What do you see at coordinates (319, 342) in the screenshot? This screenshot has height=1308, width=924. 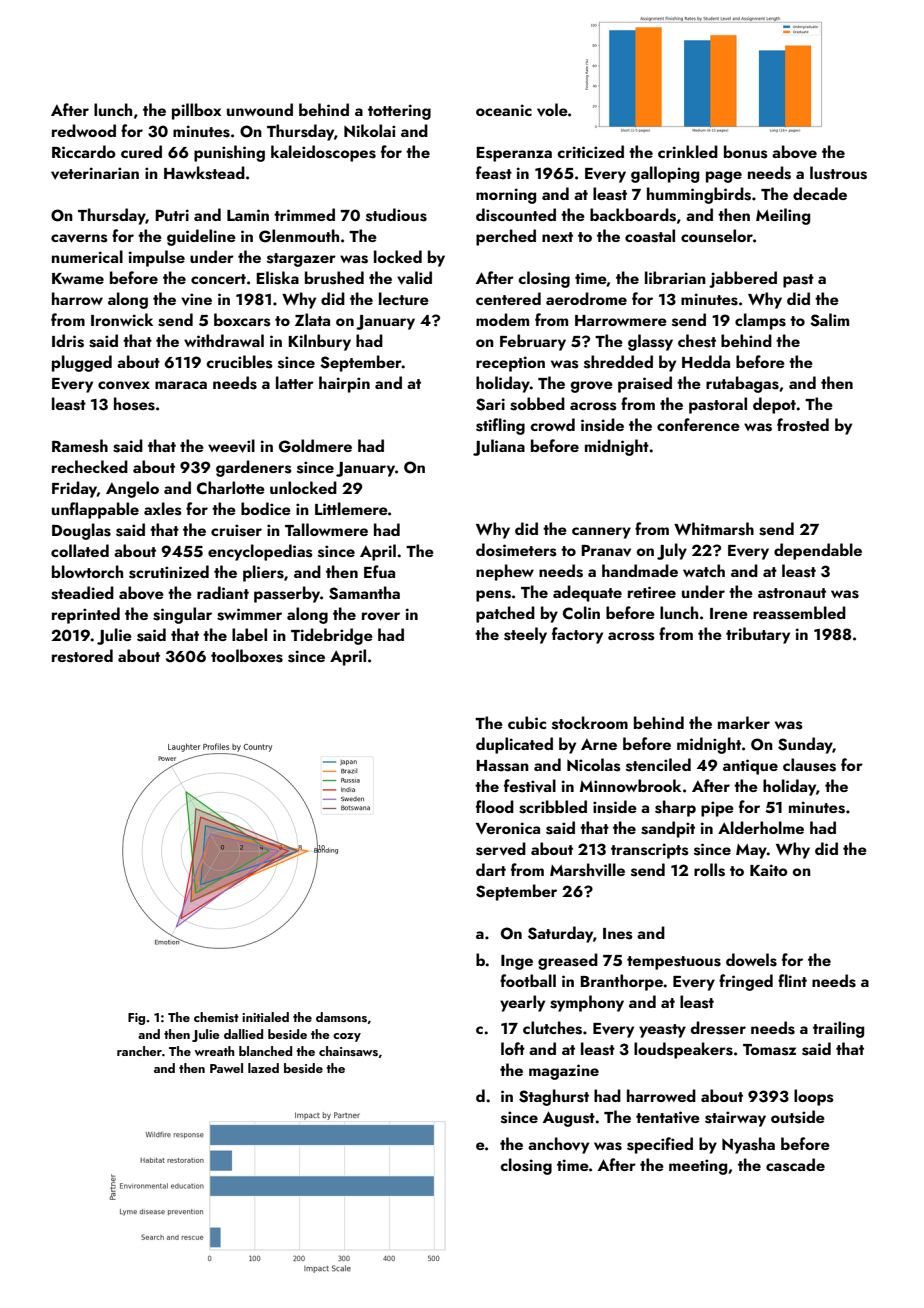 I see `Kilnbury` at bounding box center [319, 342].
